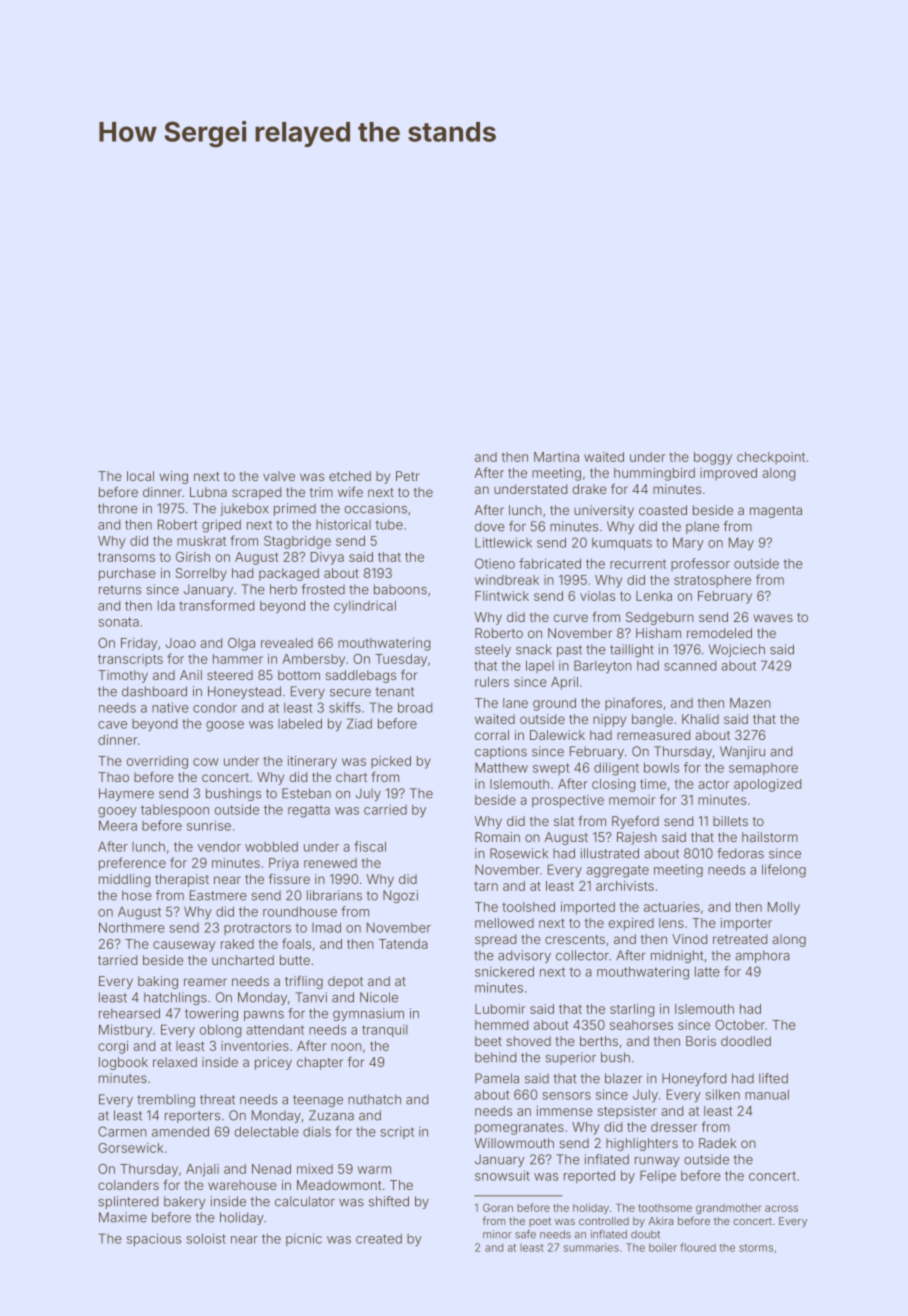 The height and width of the page is (1316, 908). What do you see at coordinates (763, 769) in the page?
I see `semaphore` at bounding box center [763, 769].
